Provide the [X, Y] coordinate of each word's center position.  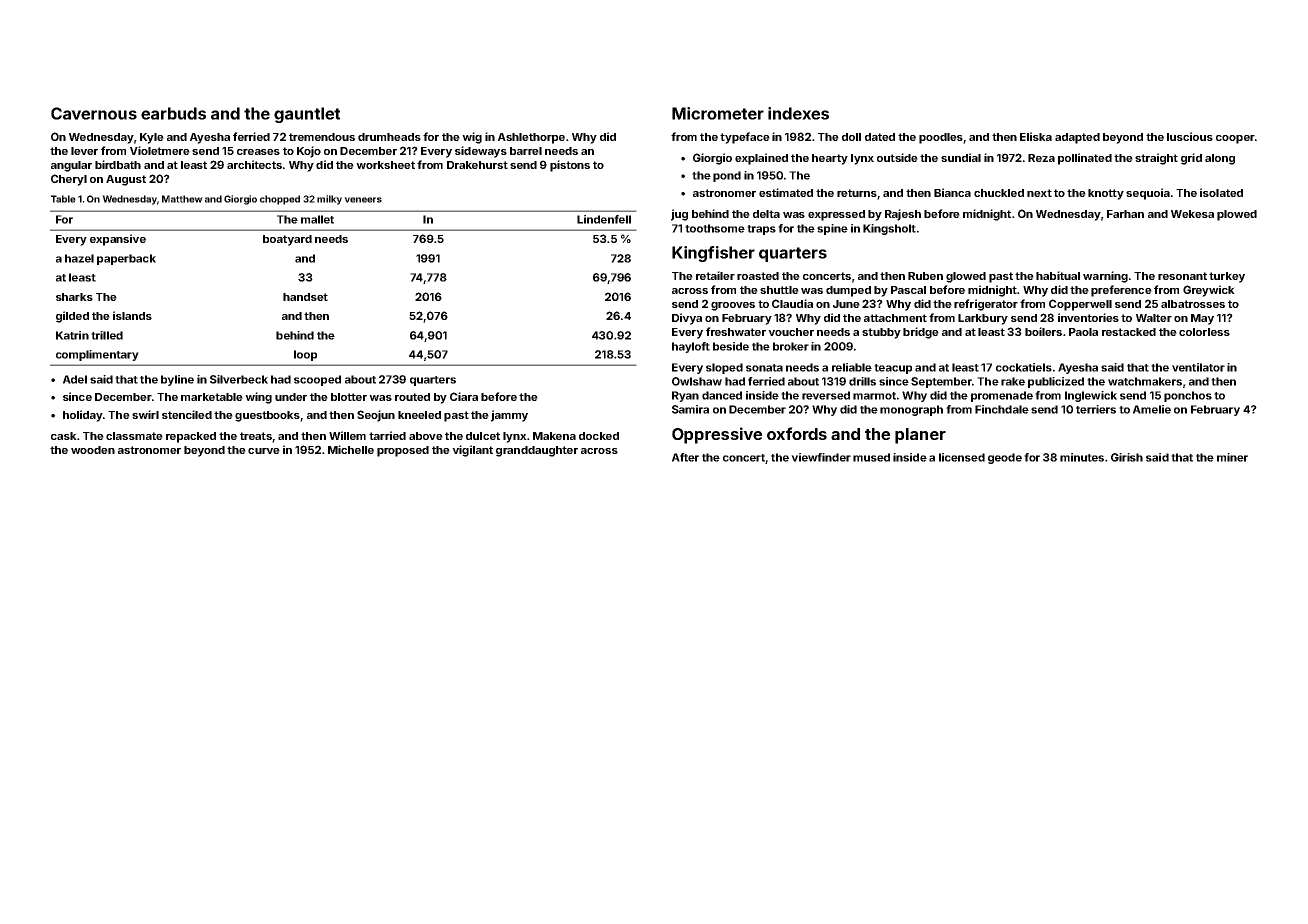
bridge [921, 333]
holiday [83, 416]
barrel [526, 151]
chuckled [999, 193]
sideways [481, 152]
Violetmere [160, 150]
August [126, 180]
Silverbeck [239, 379]
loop [305, 355]
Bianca [952, 192]
